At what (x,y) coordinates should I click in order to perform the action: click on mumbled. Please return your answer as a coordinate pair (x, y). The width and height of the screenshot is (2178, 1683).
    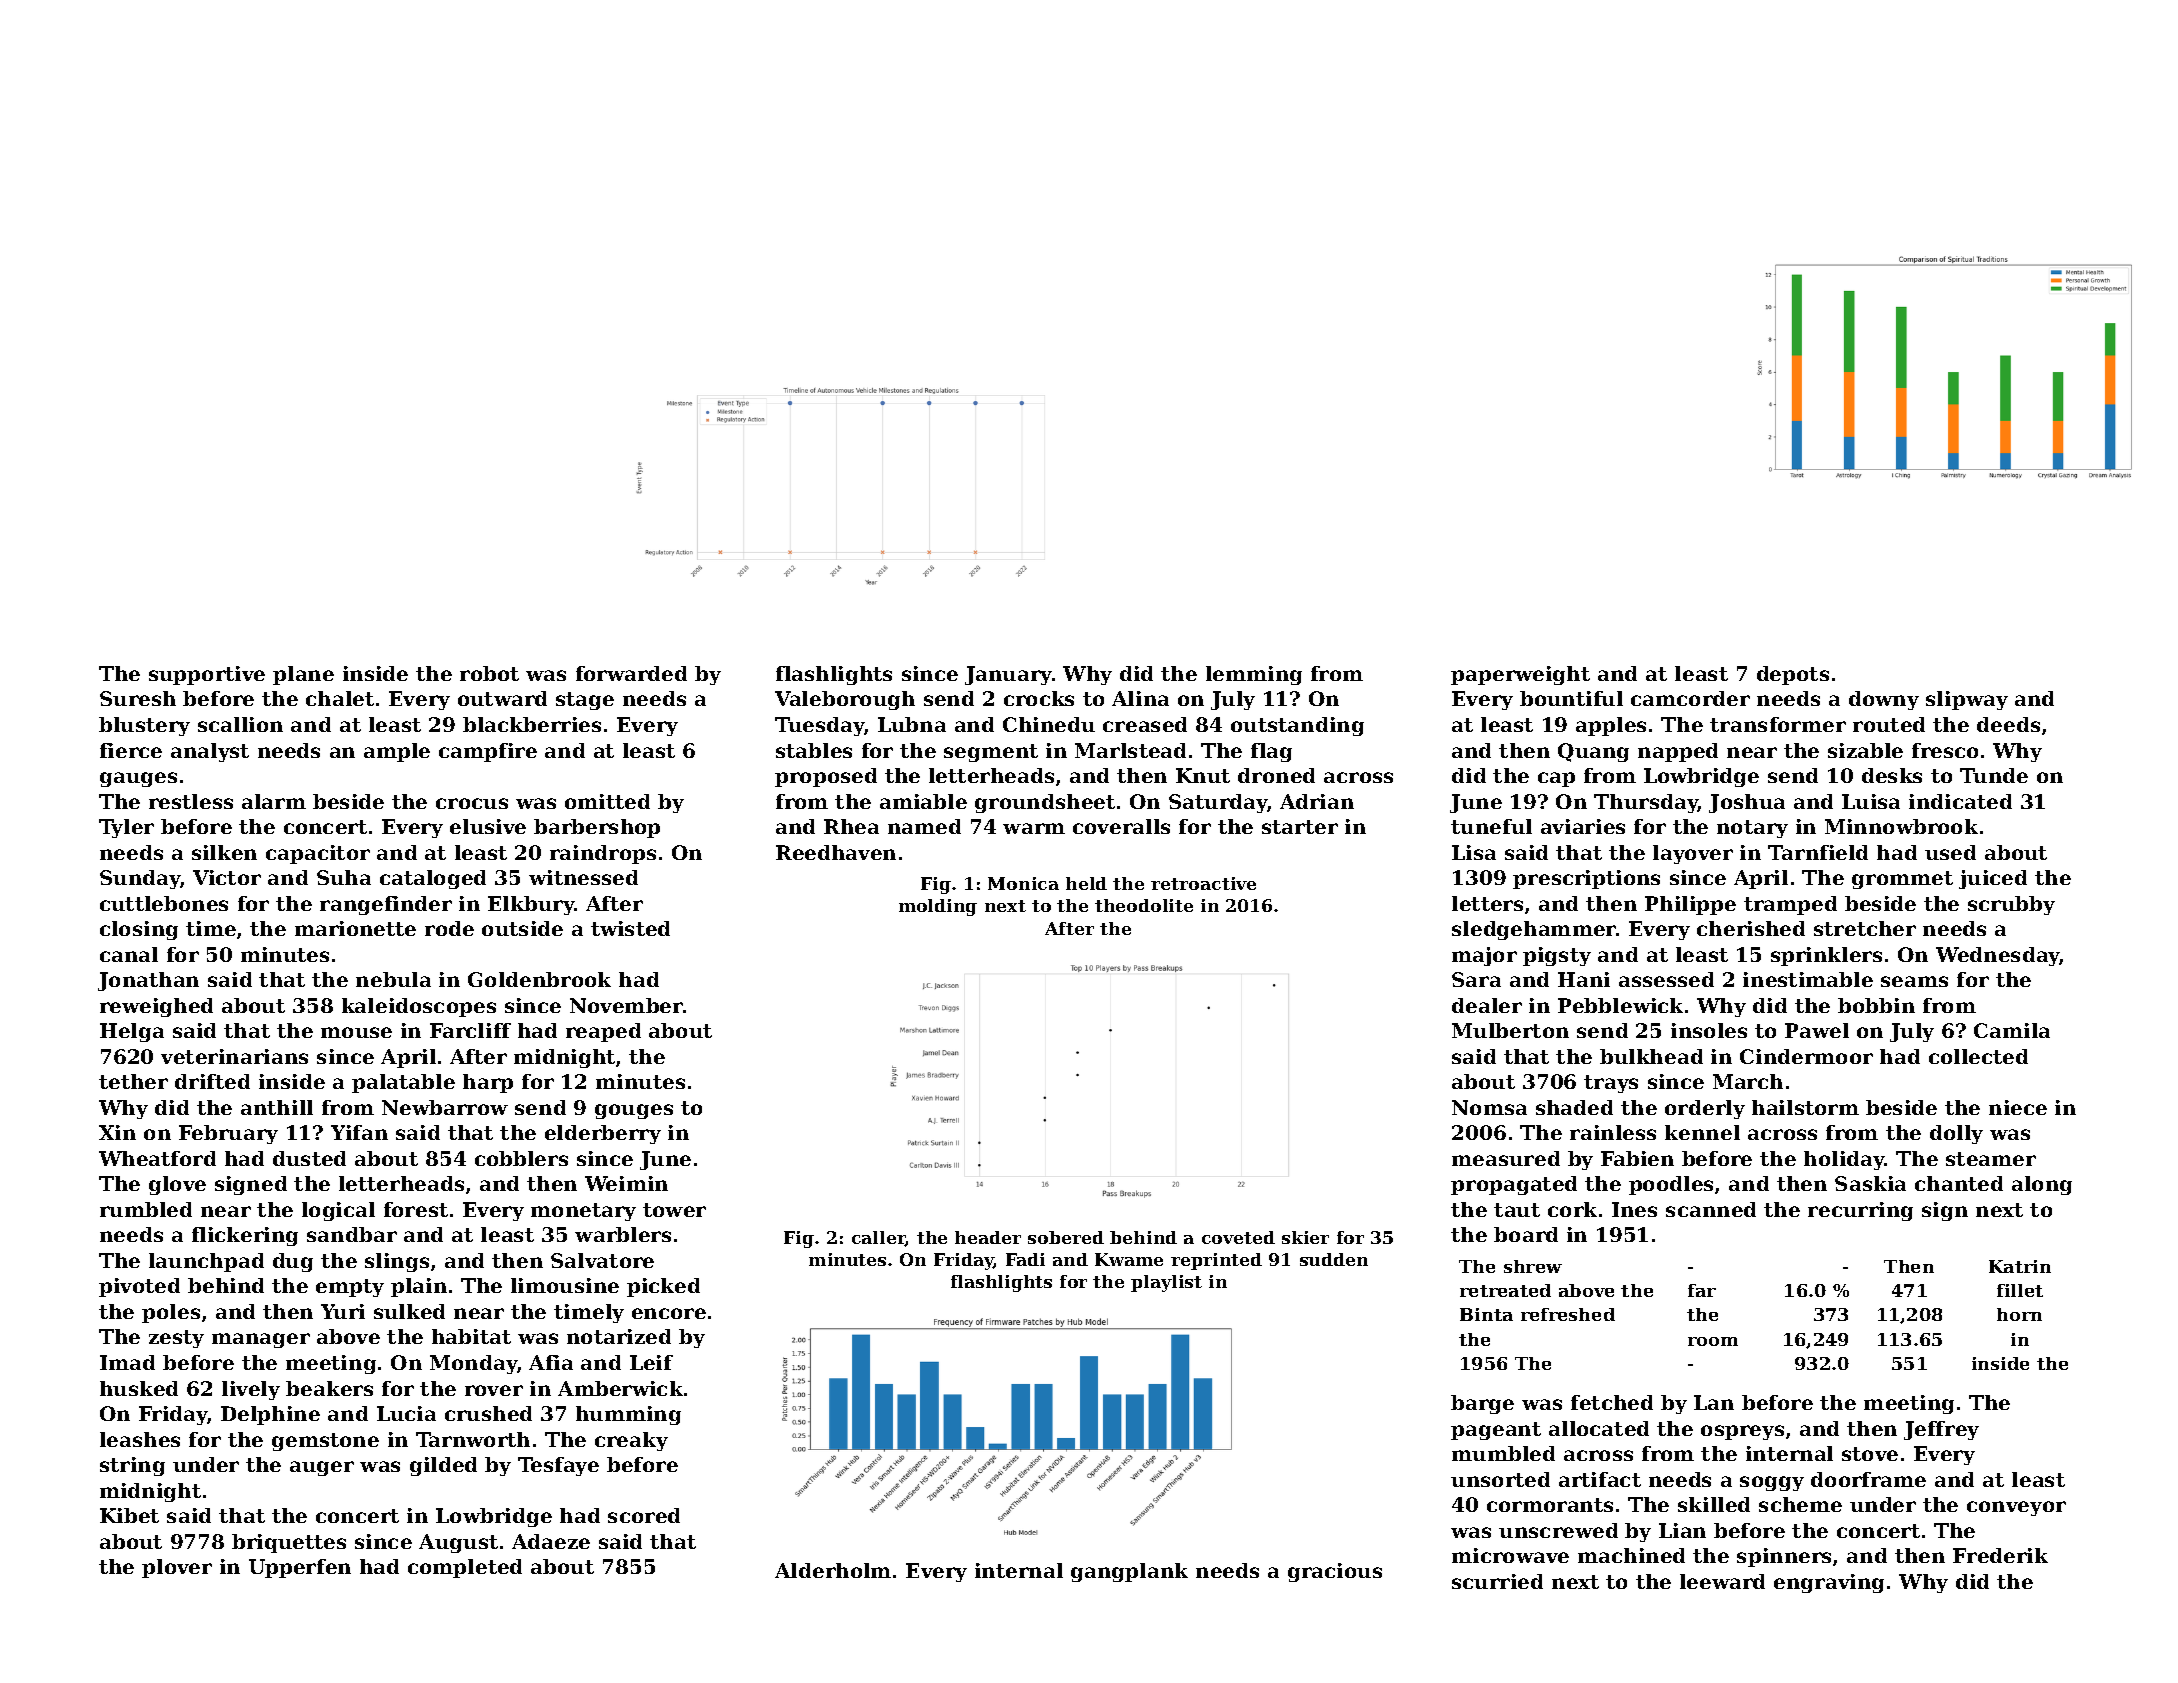
    Looking at the image, I should click on (1503, 1453).
